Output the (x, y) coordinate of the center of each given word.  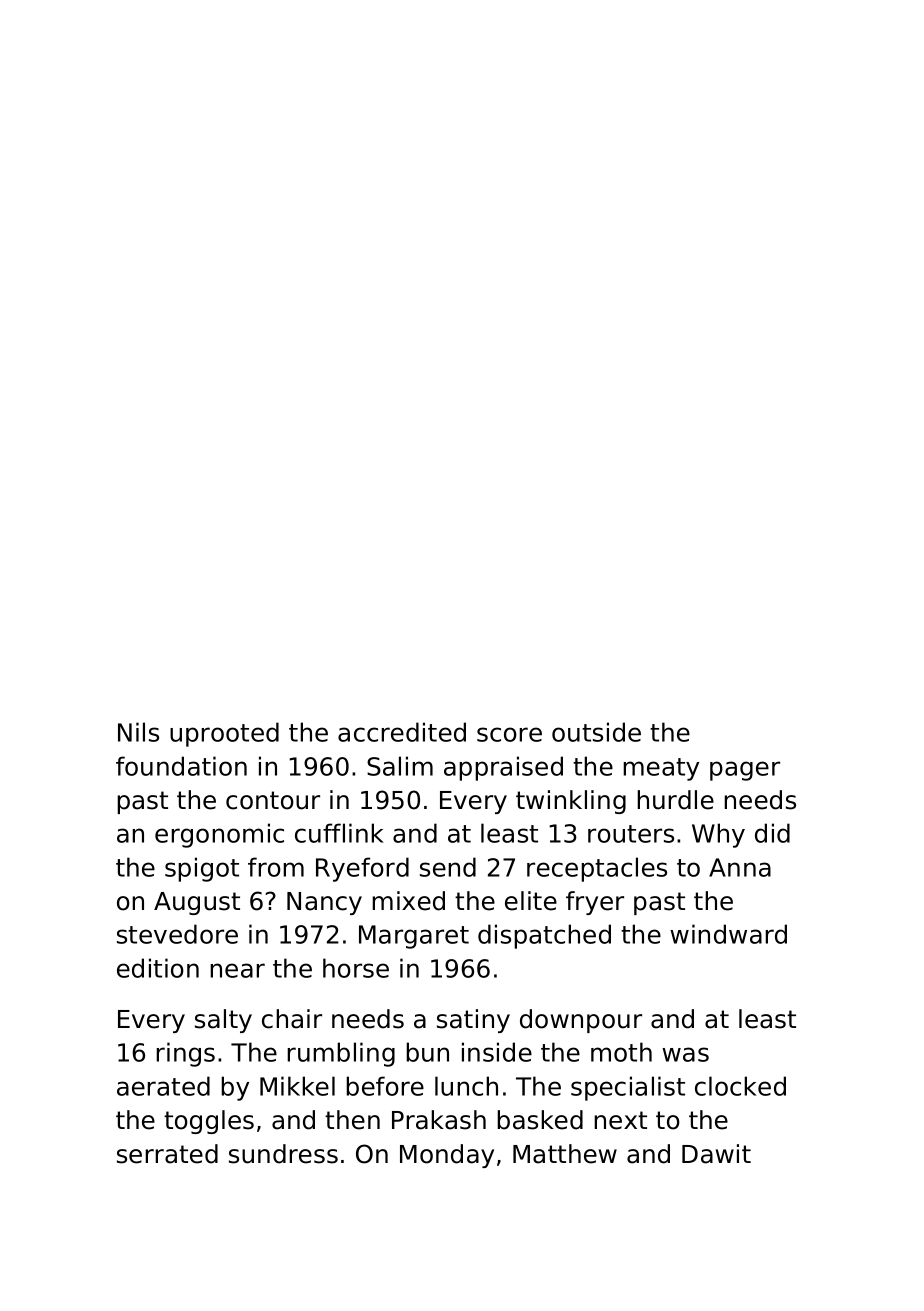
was (685, 1054)
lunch (466, 1086)
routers (631, 834)
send (448, 867)
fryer (595, 903)
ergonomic (219, 835)
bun (427, 1052)
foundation (181, 766)
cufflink (339, 833)
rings (185, 1054)
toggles (209, 1122)
